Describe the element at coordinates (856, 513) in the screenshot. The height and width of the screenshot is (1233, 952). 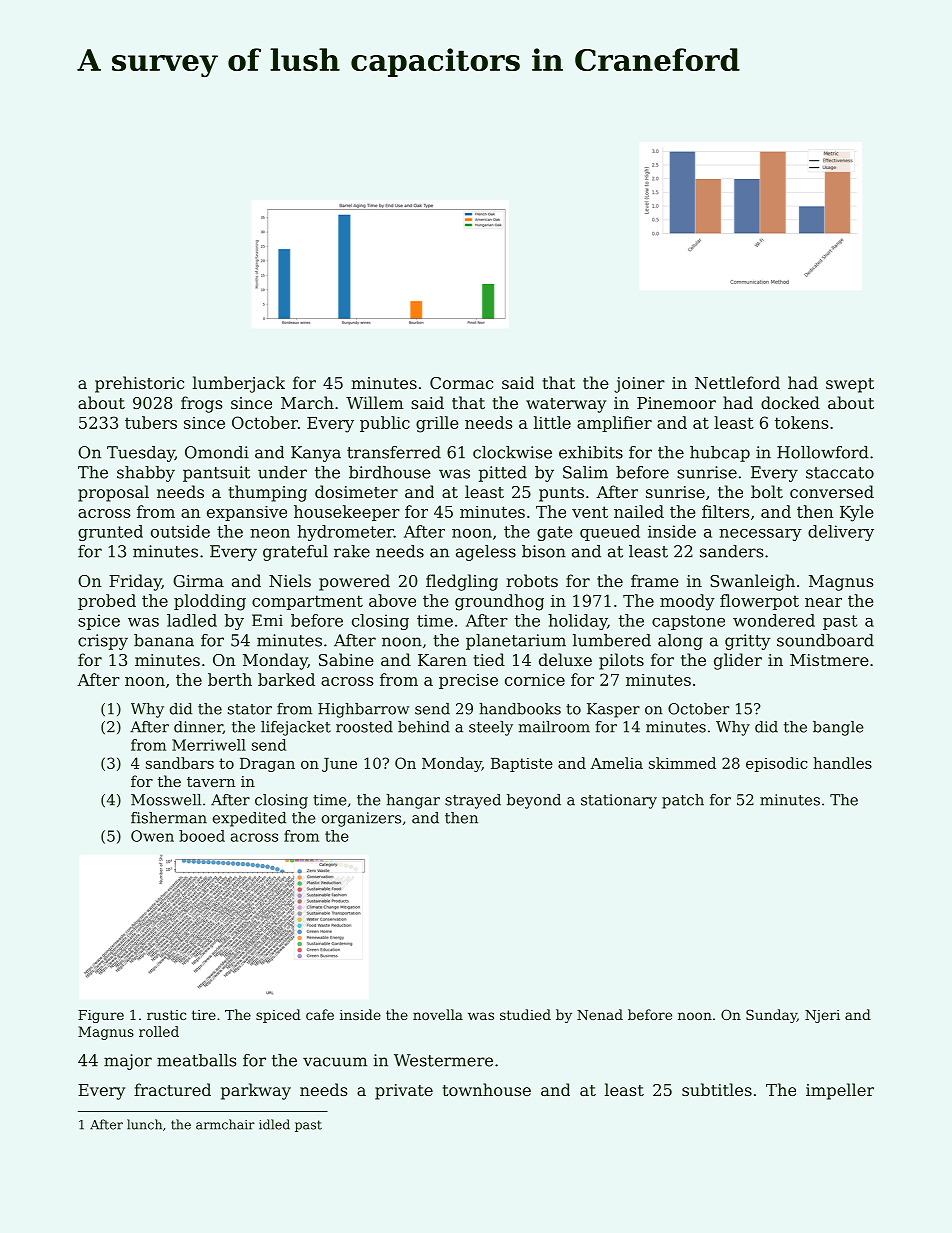
I see `Kyle` at that location.
